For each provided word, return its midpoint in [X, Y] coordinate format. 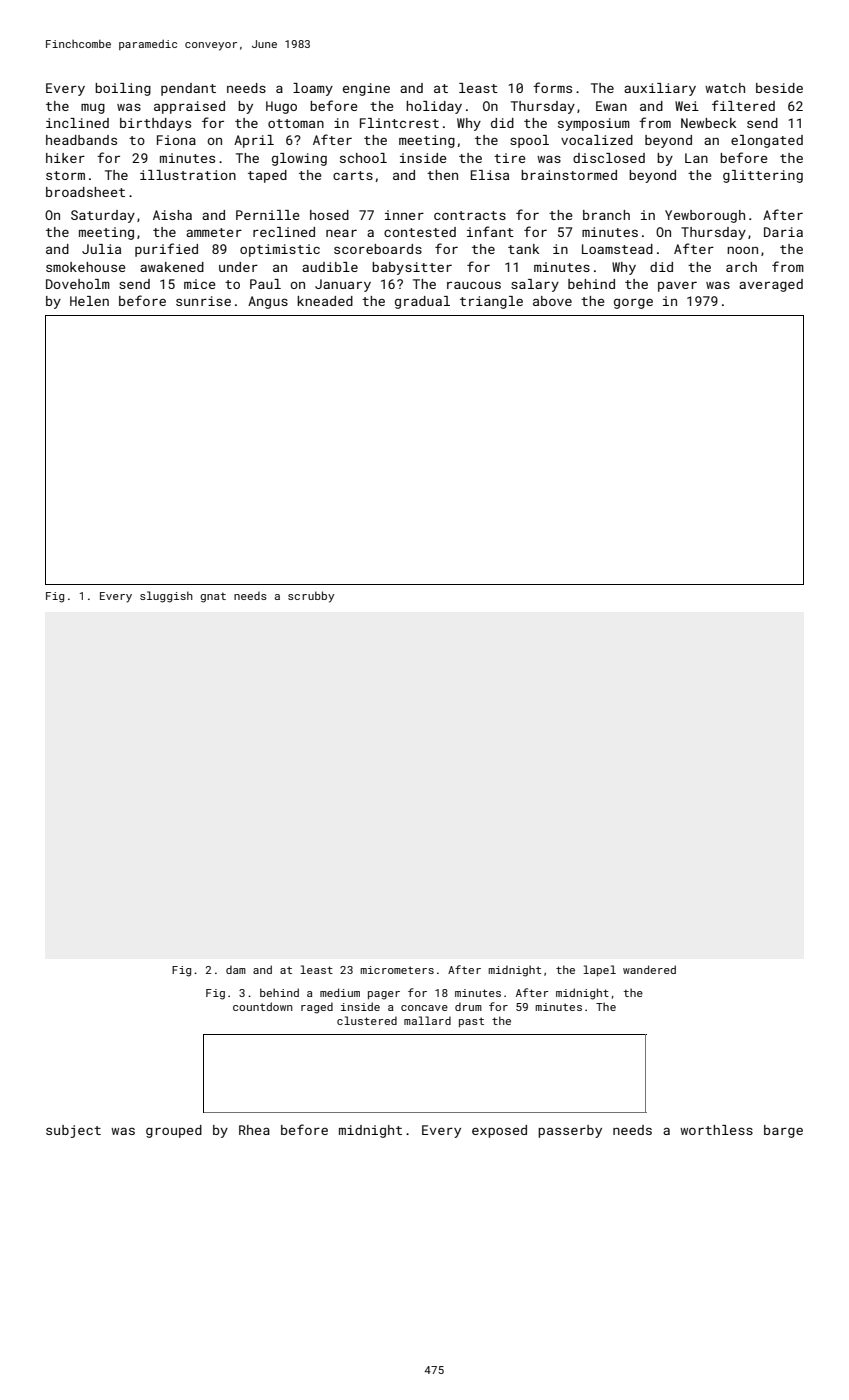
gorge [633, 303]
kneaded [325, 301]
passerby [570, 1131]
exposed [499, 1131]
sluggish [166, 597]
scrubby [311, 597]
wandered [649, 969]
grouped [174, 1131]
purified [166, 250]
